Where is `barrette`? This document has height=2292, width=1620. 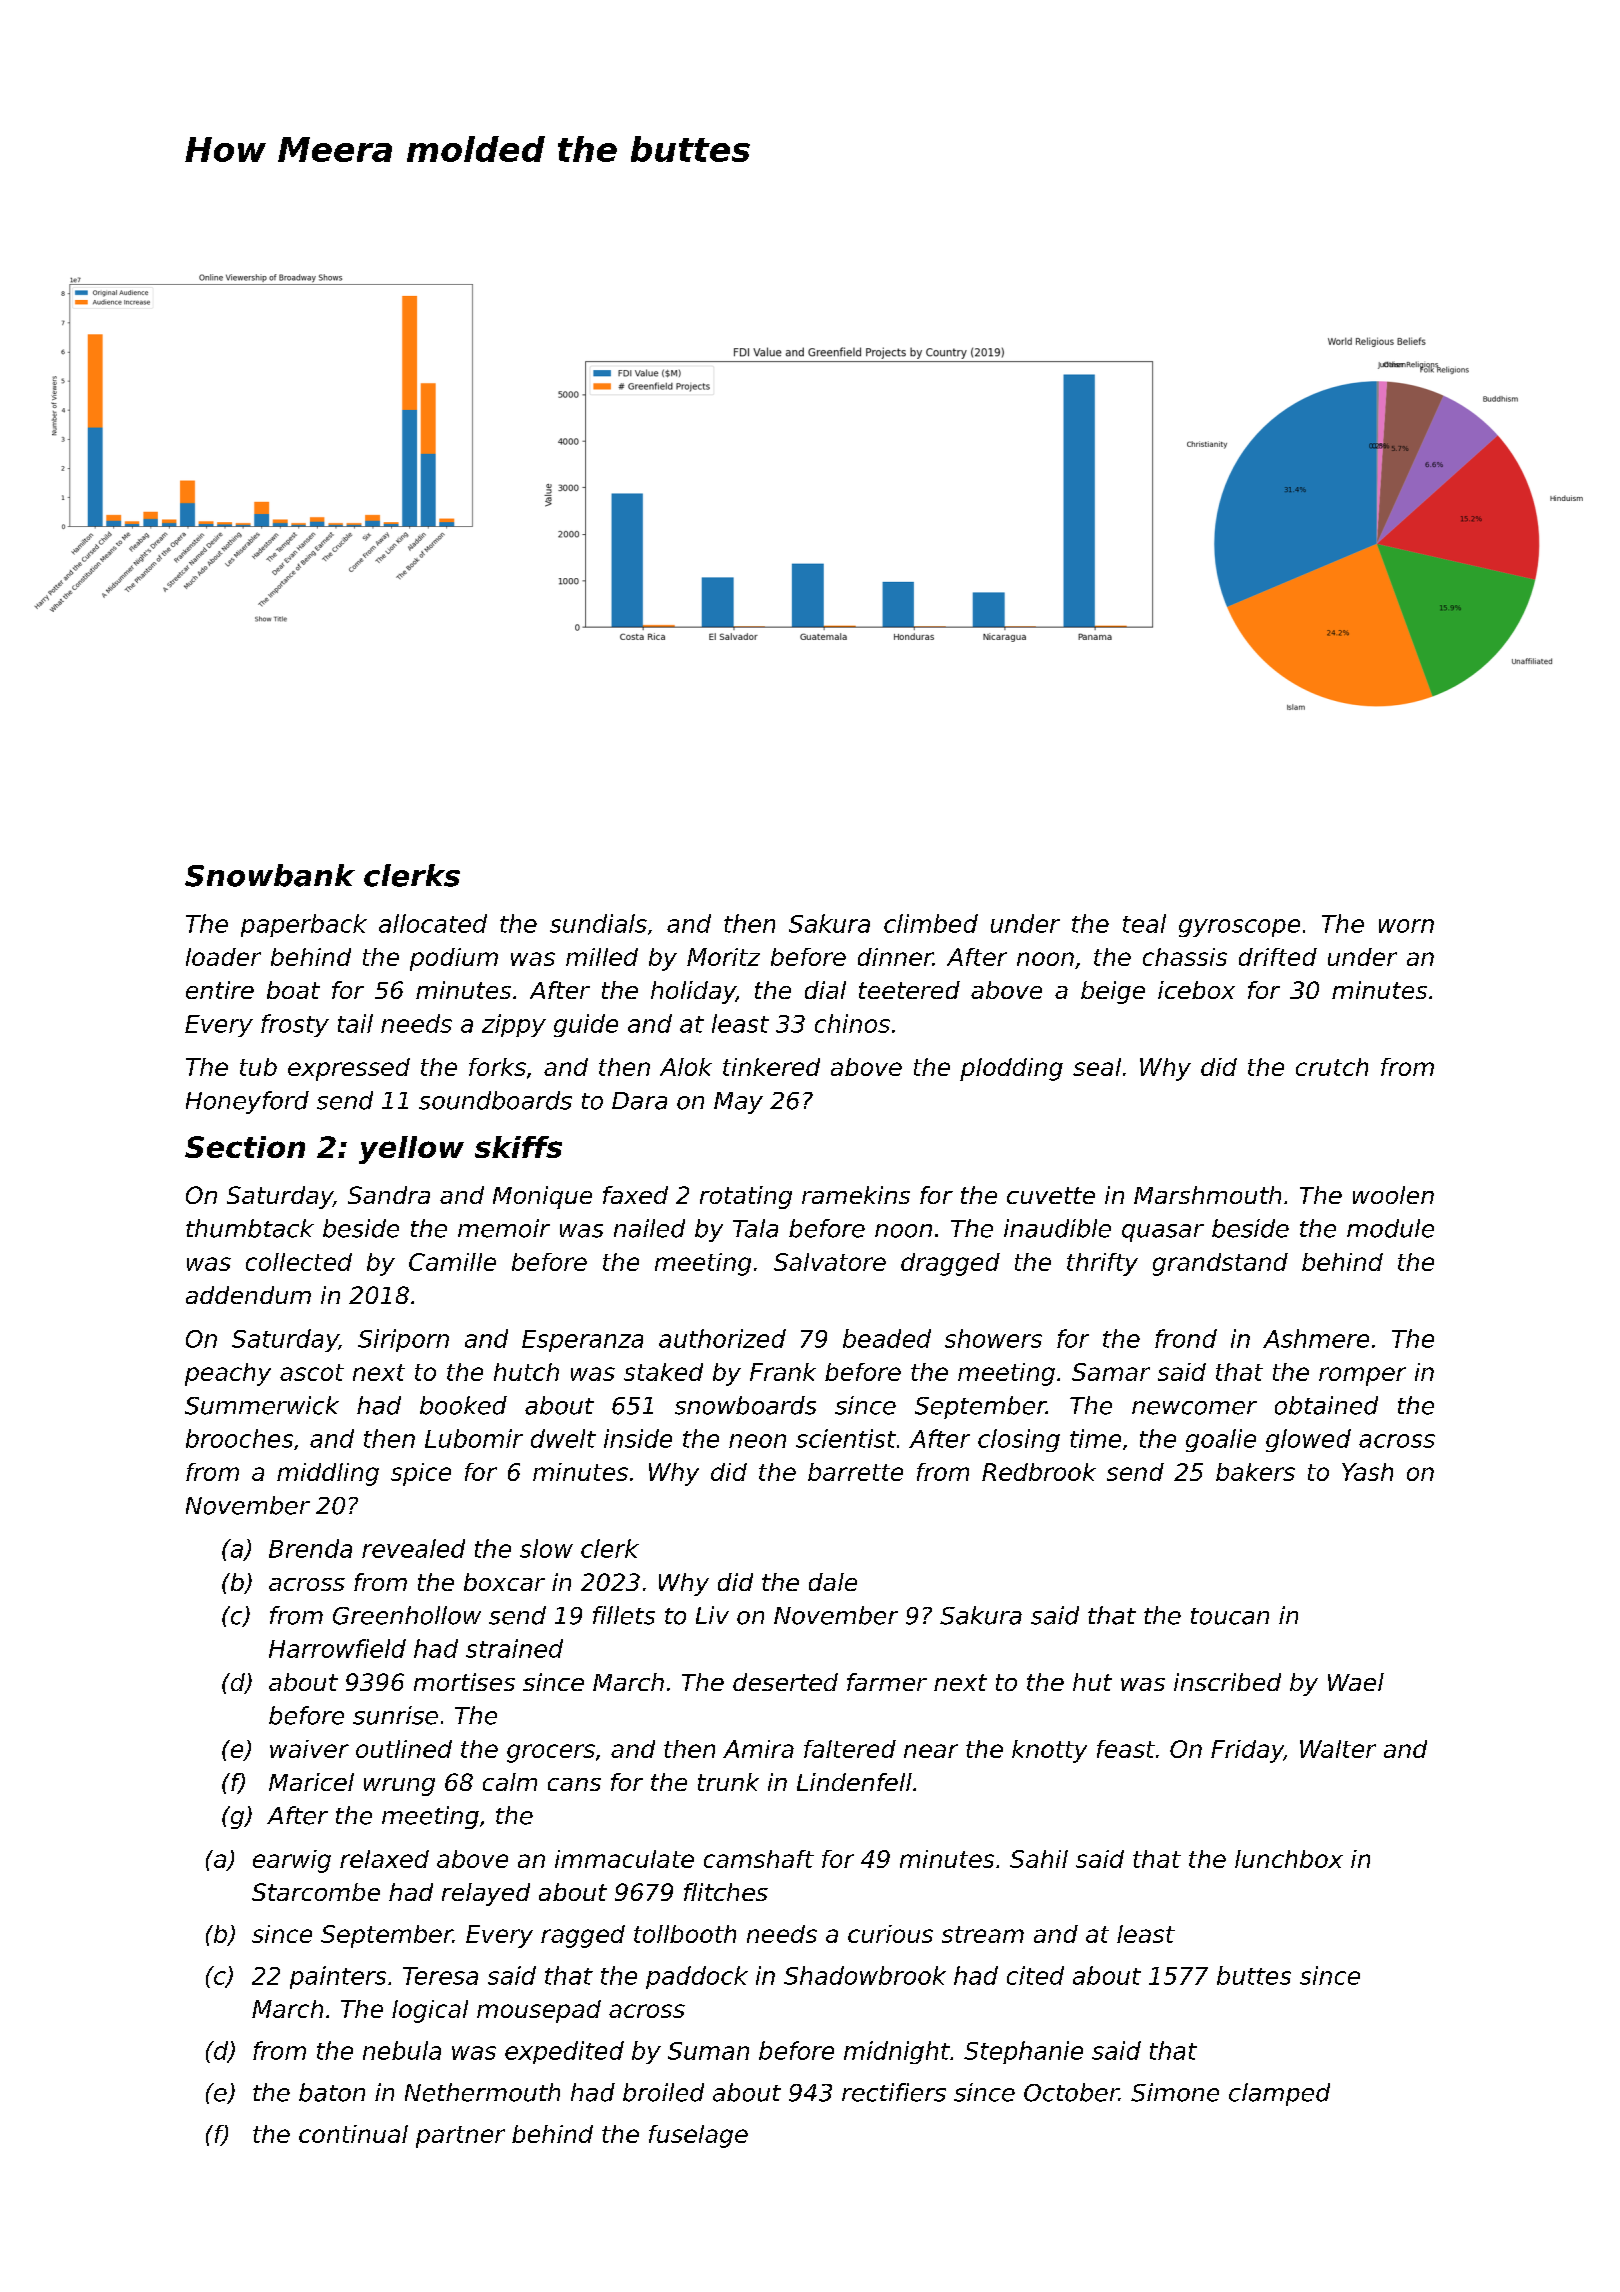
barrette is located at coordinates (855, 1472).
